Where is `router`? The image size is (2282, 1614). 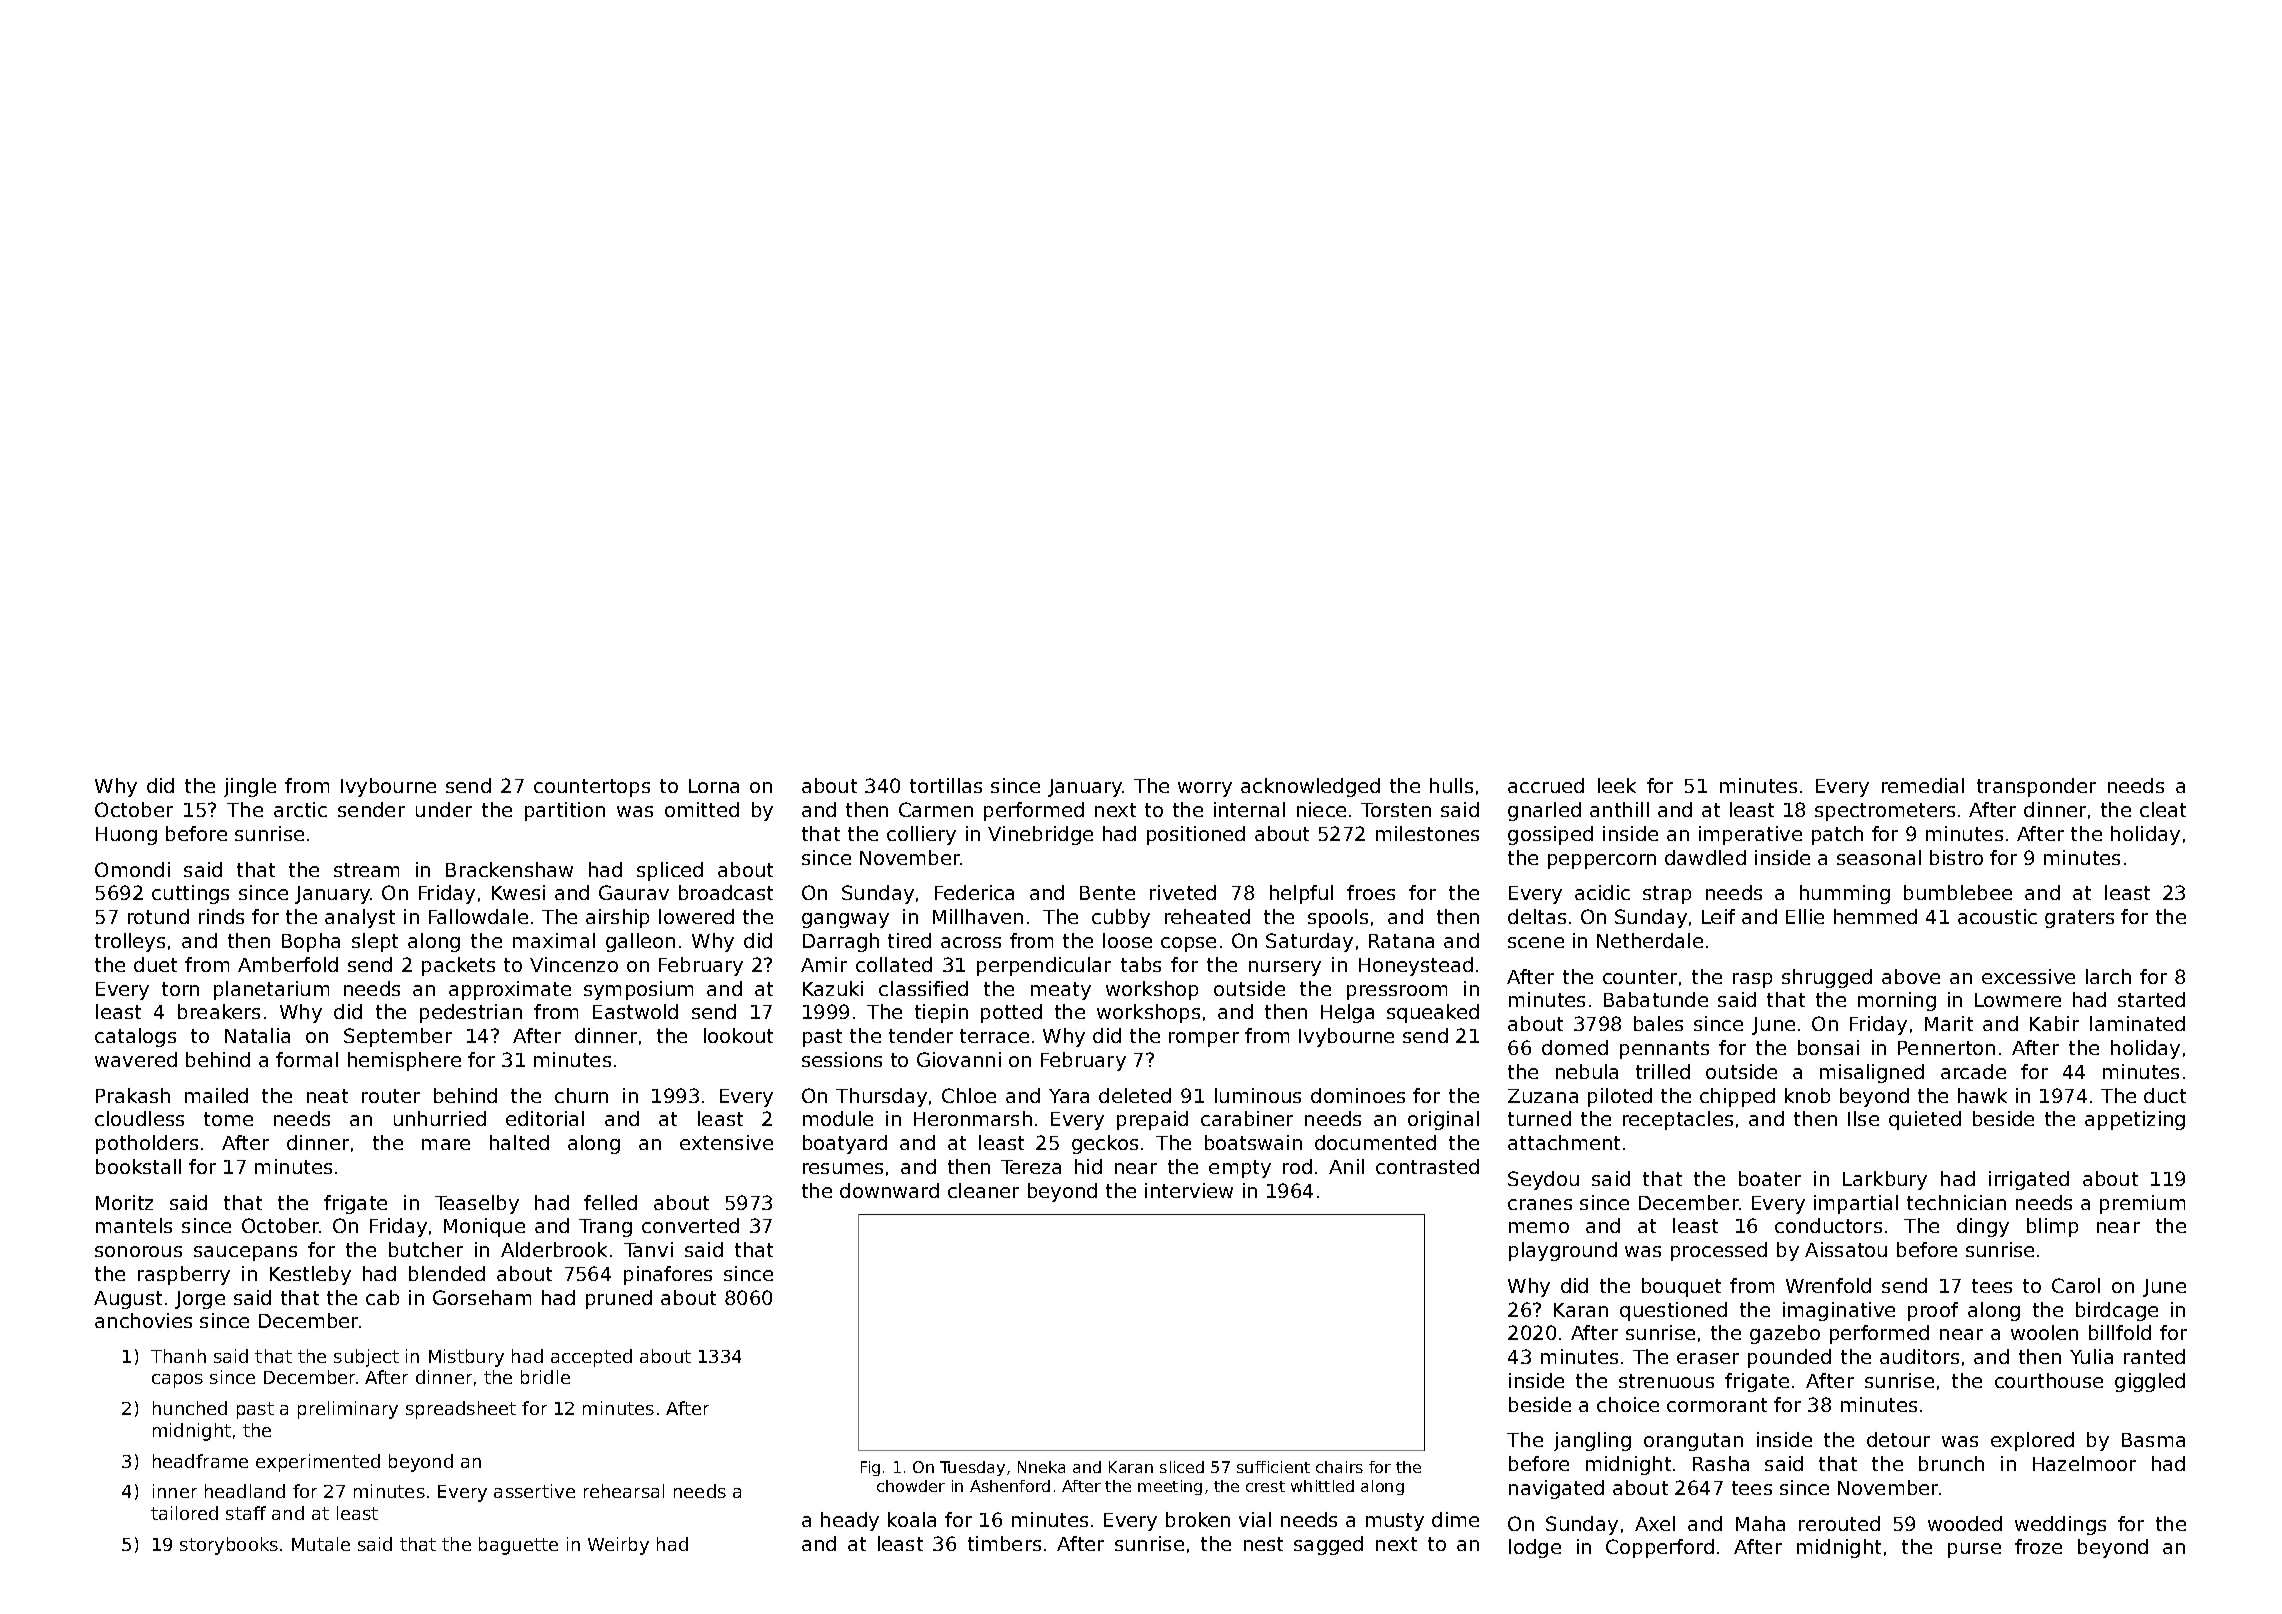
router is located at coordinates (391, 1096).
